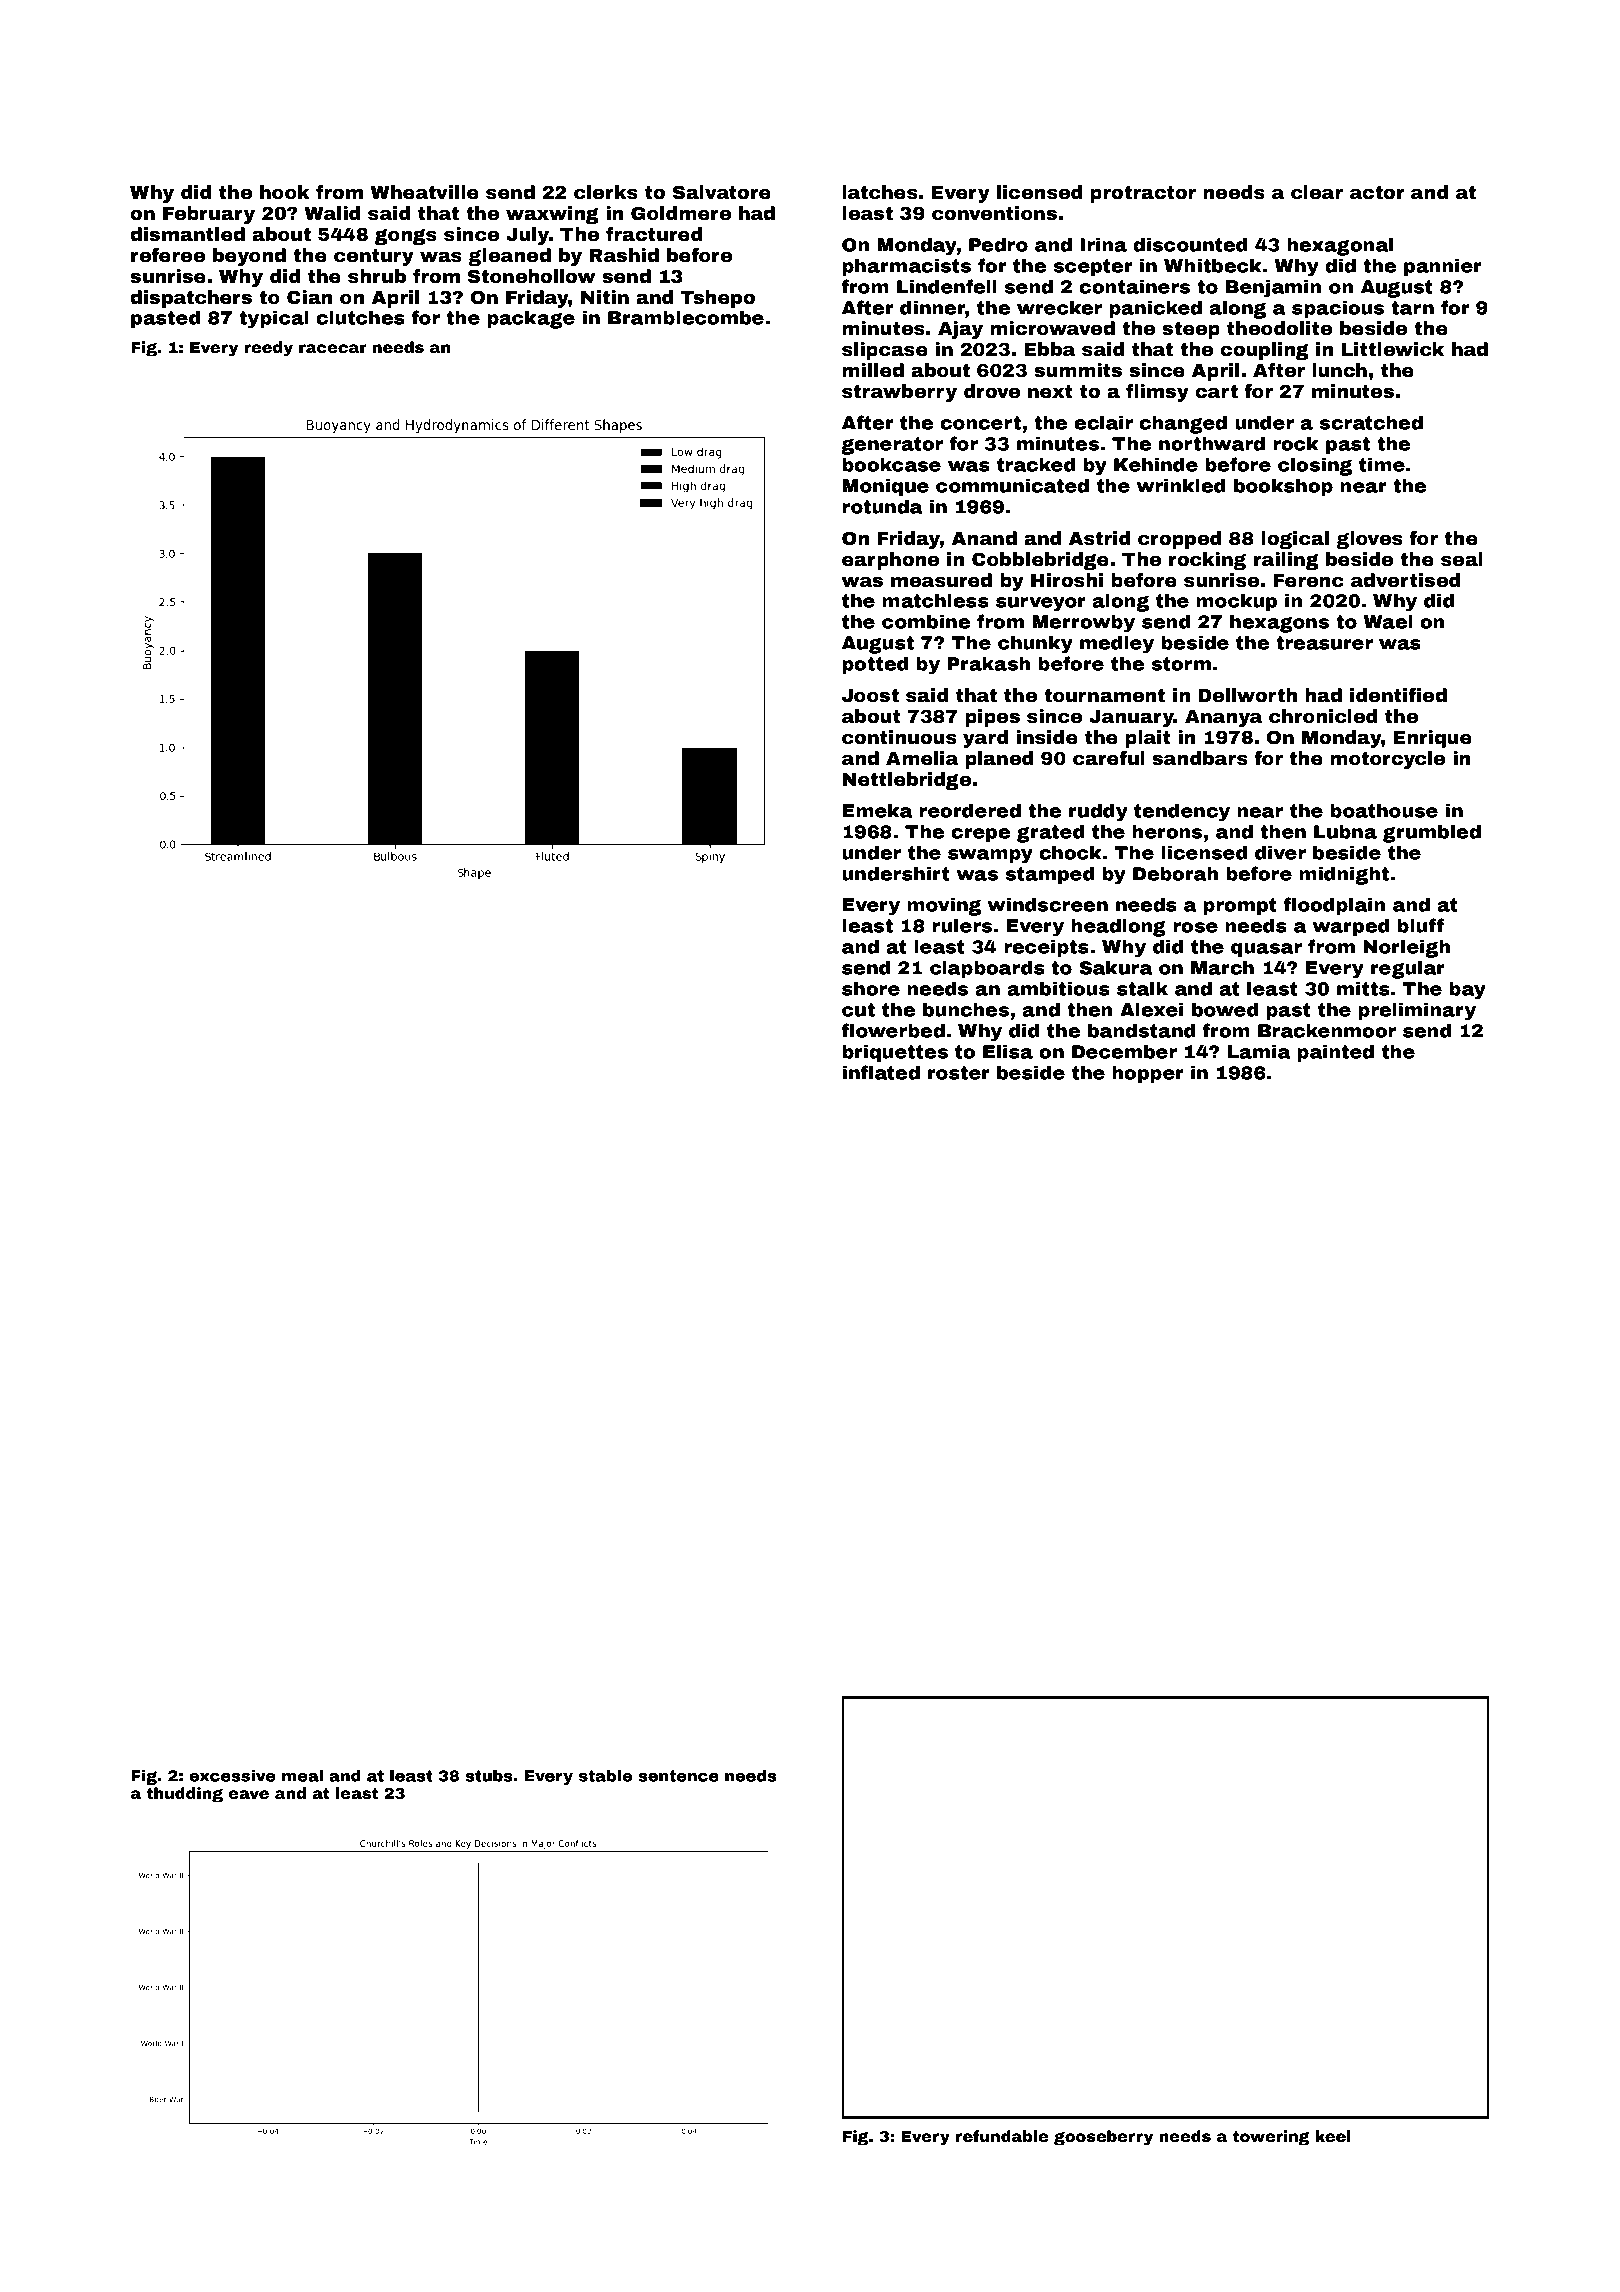 Image resolution: width=1620 pixels, height=2292 pixels. What do you see at coordinates (881, 1072) in the document?
I see `inflated` at bounding box center [881, 1072].
